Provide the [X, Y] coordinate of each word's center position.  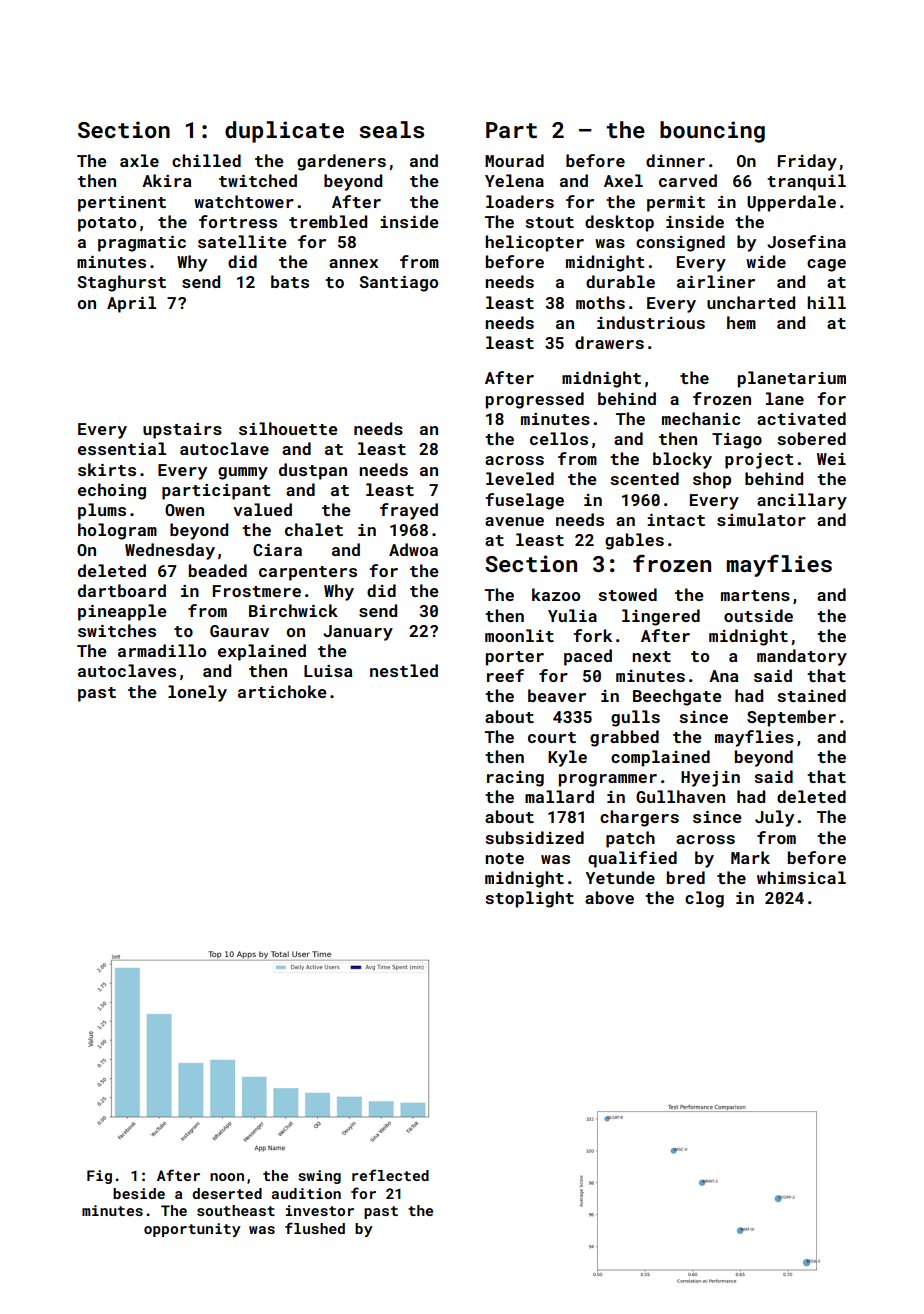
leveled [520, 478]
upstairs [182, 431]
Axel [623, 180]
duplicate [284, 132]
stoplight [529, 899]
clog [704, 899]
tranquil [806, 182]
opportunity [192, 1230]
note [504, 858]
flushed [315, 1228]
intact [676, 520]
